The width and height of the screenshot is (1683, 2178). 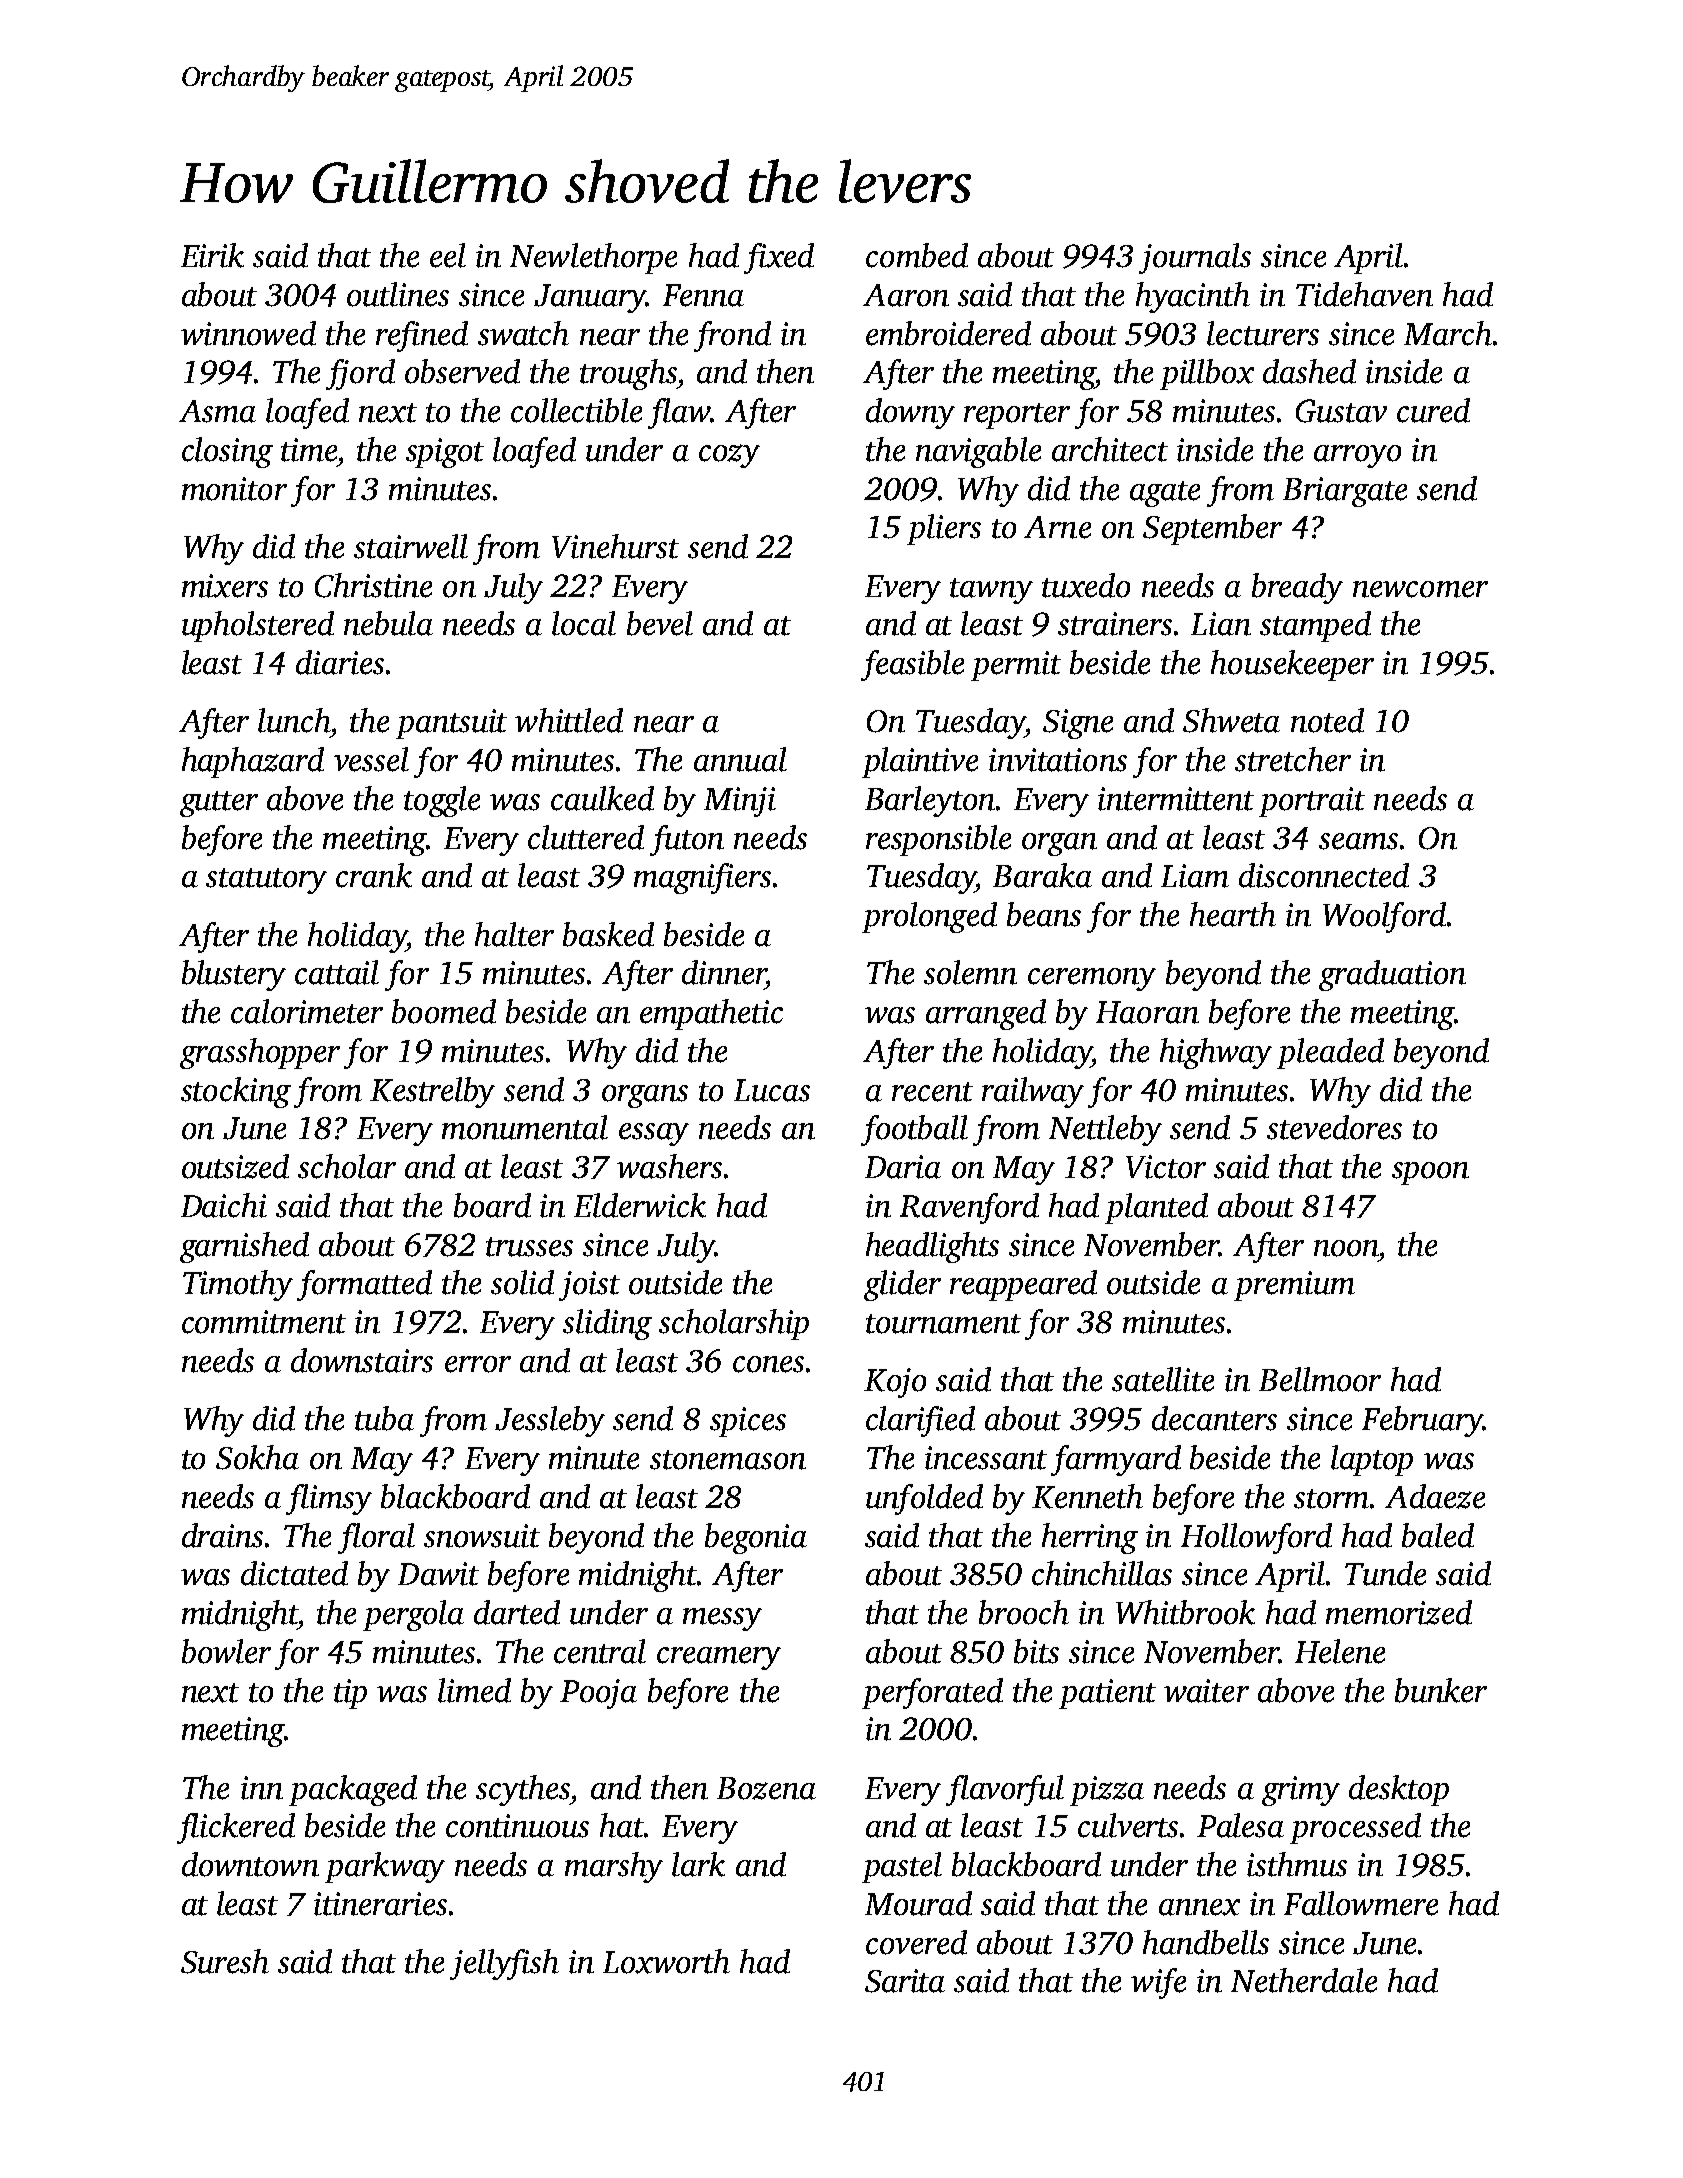 What do you see at coordinates (944, 529) in the screenshot?
I see `pliers` at bounding box center [944, 529].
